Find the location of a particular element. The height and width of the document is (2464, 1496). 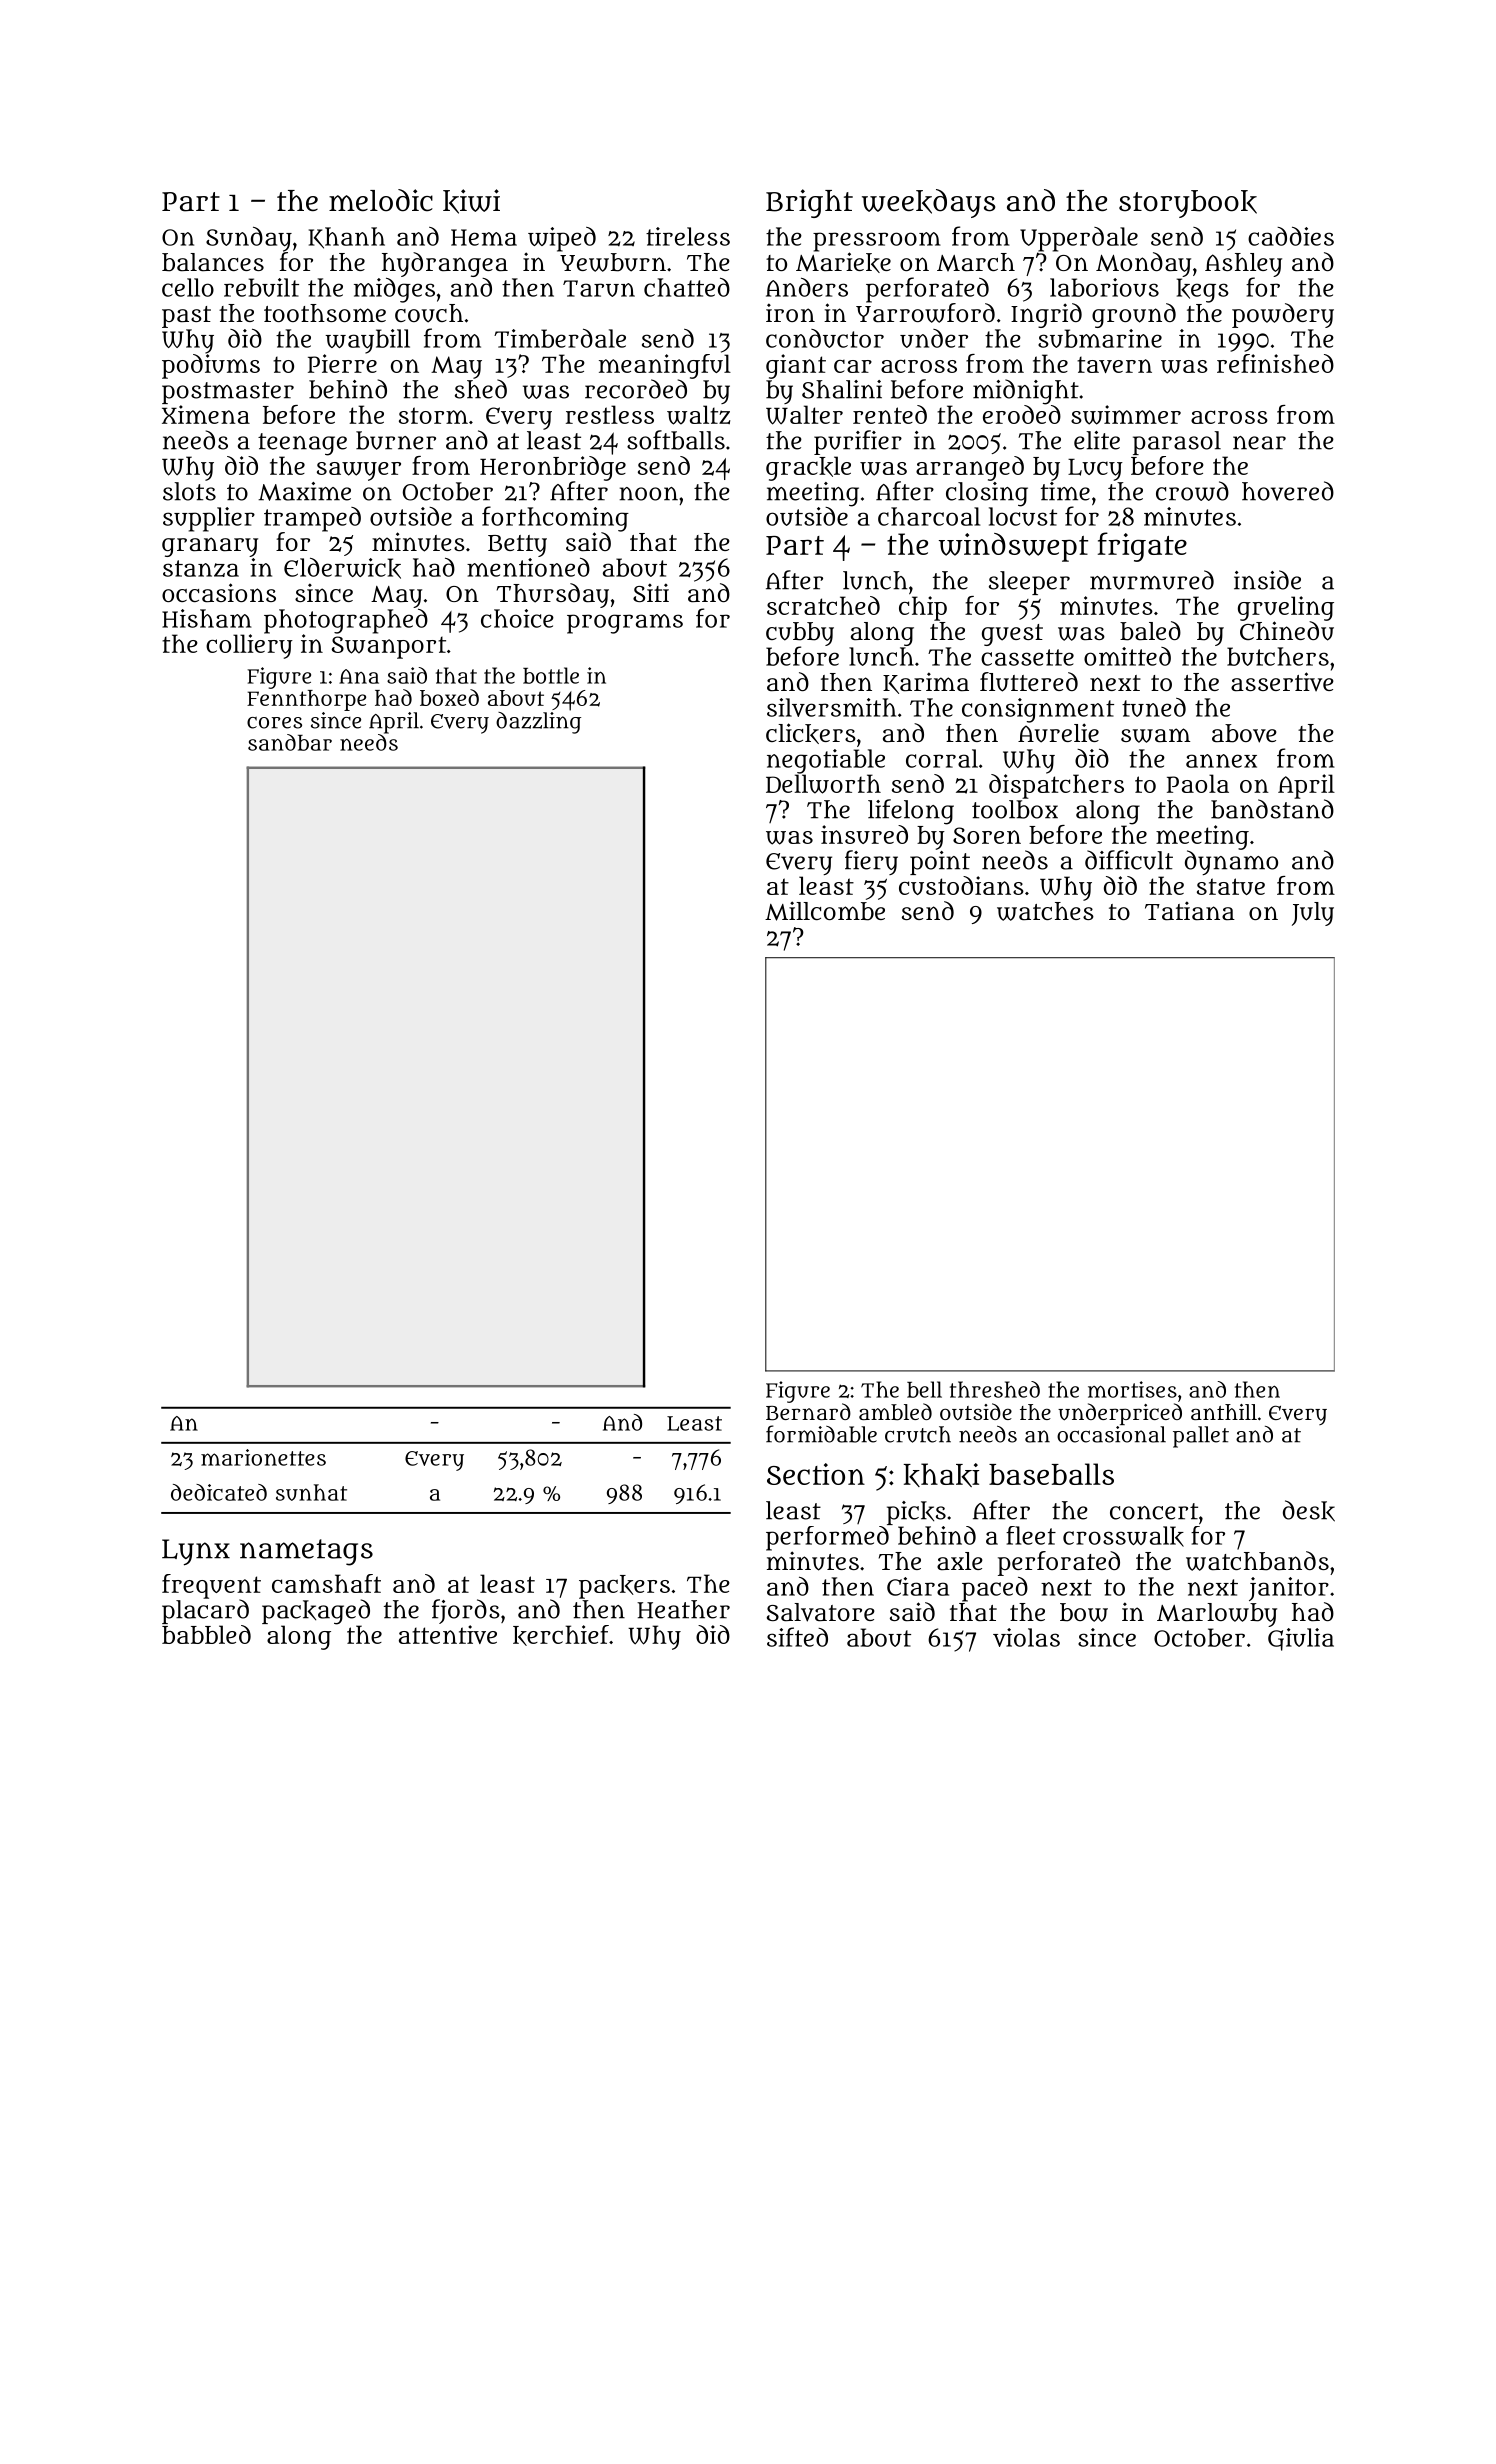

July is located at coordinates (1313, 914).
